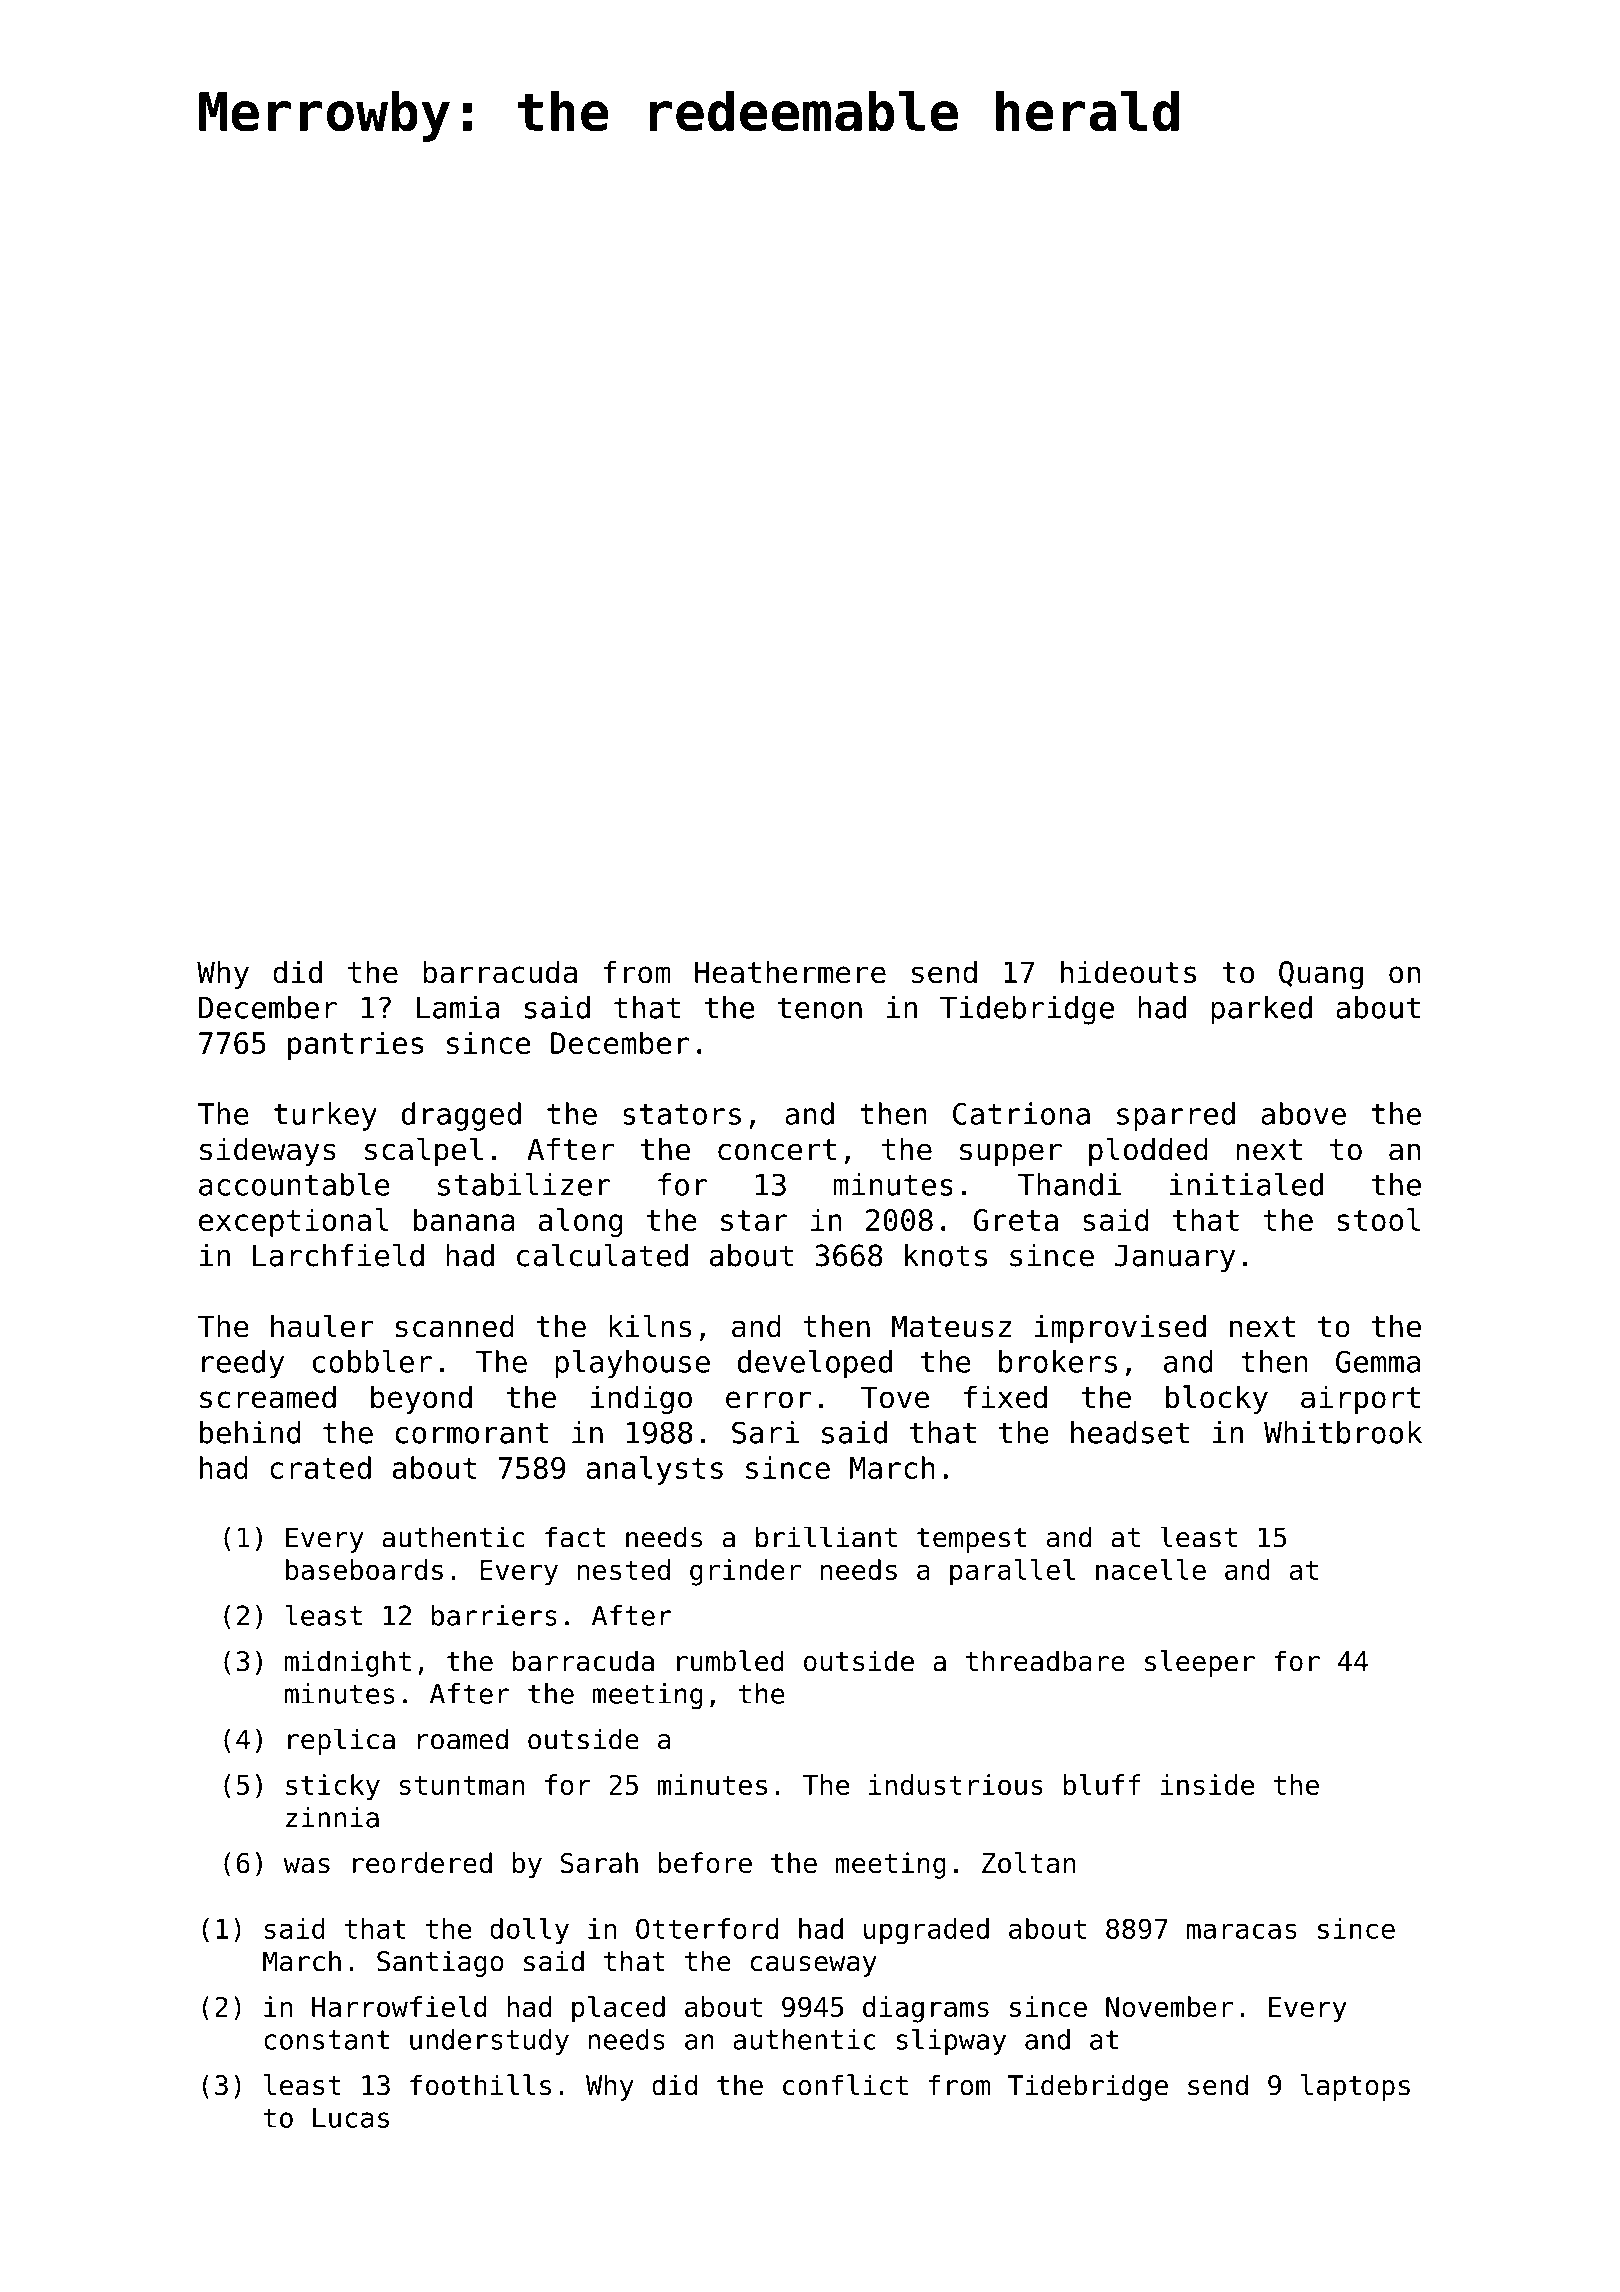 This document has height=2292, width=1620. What do you see at coordinates (575, 1537) in the document?
I see `fact` at bounding box center [575, 1537].
